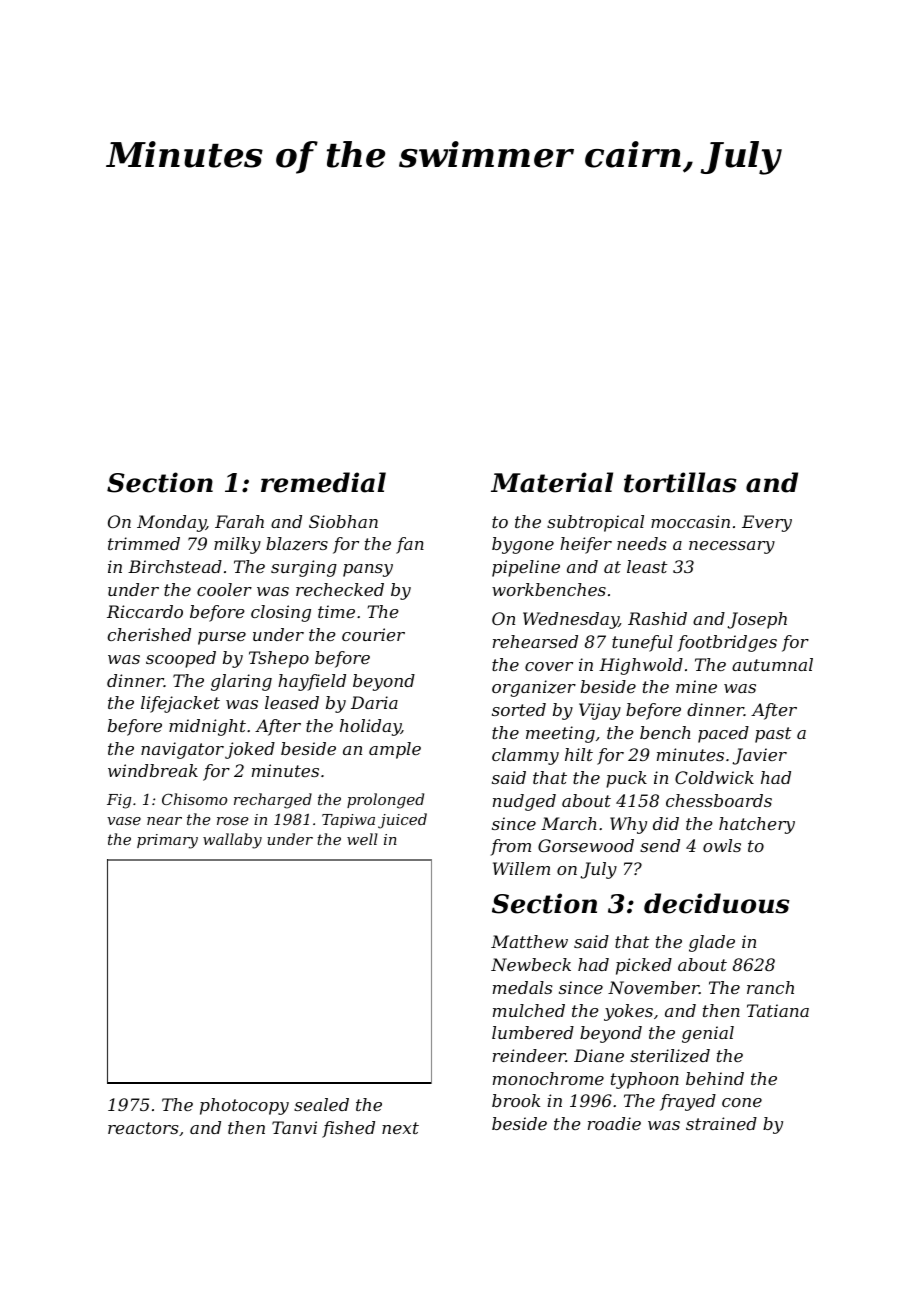  What do you see at coordinates (167, 841) in the screenshot?
I see `primary` at bounding box center [167, 841].
